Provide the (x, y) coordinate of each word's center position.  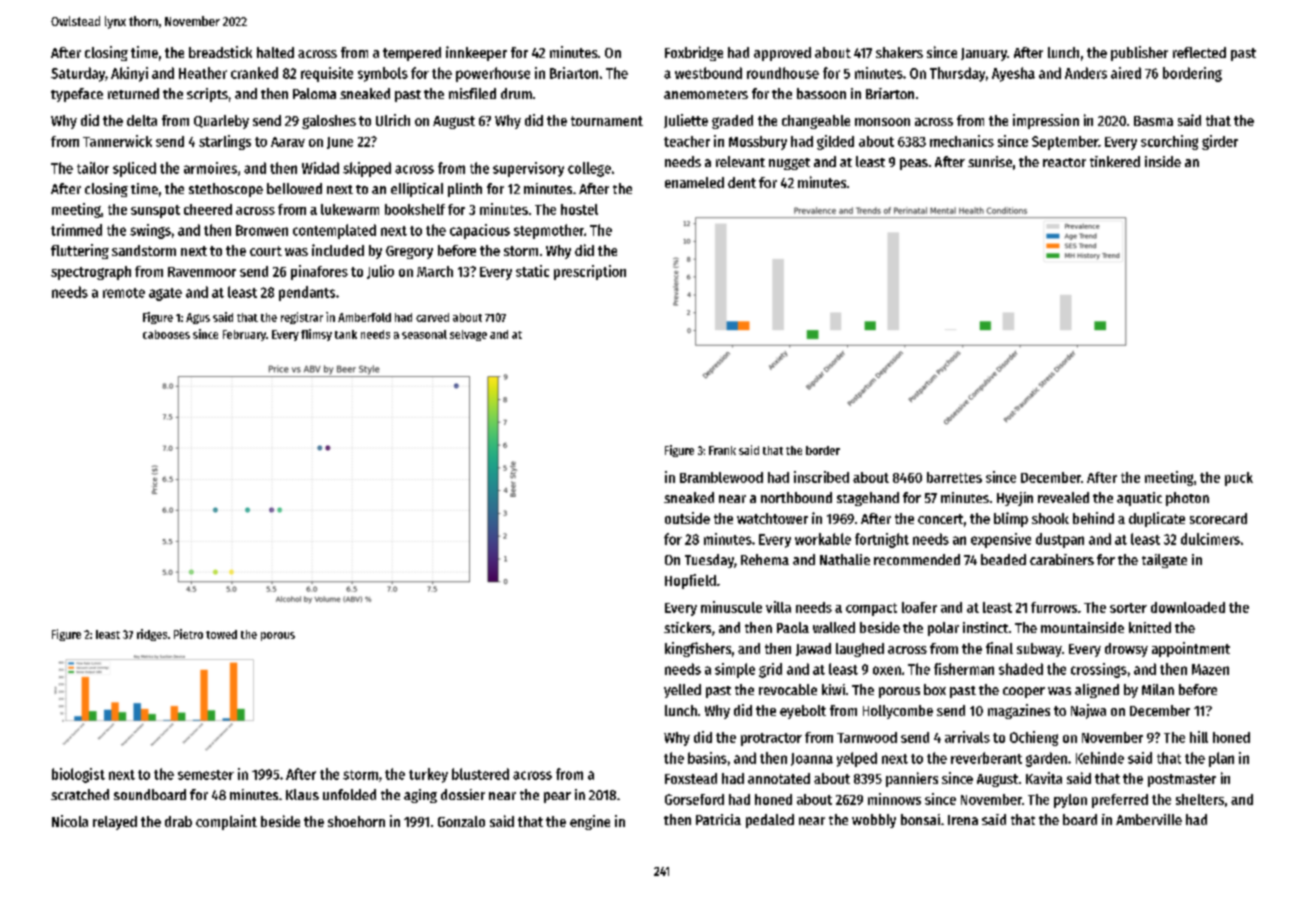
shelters (1200, 799)
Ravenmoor (202, 272)
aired (1126, 73)
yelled (682, 691)
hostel (579, 209)
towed (221, 634)
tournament (607, 121)
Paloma (314, 93)
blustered (480, 774)
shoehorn (356, 821)
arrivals (967, 737)
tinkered (1115, 161)
